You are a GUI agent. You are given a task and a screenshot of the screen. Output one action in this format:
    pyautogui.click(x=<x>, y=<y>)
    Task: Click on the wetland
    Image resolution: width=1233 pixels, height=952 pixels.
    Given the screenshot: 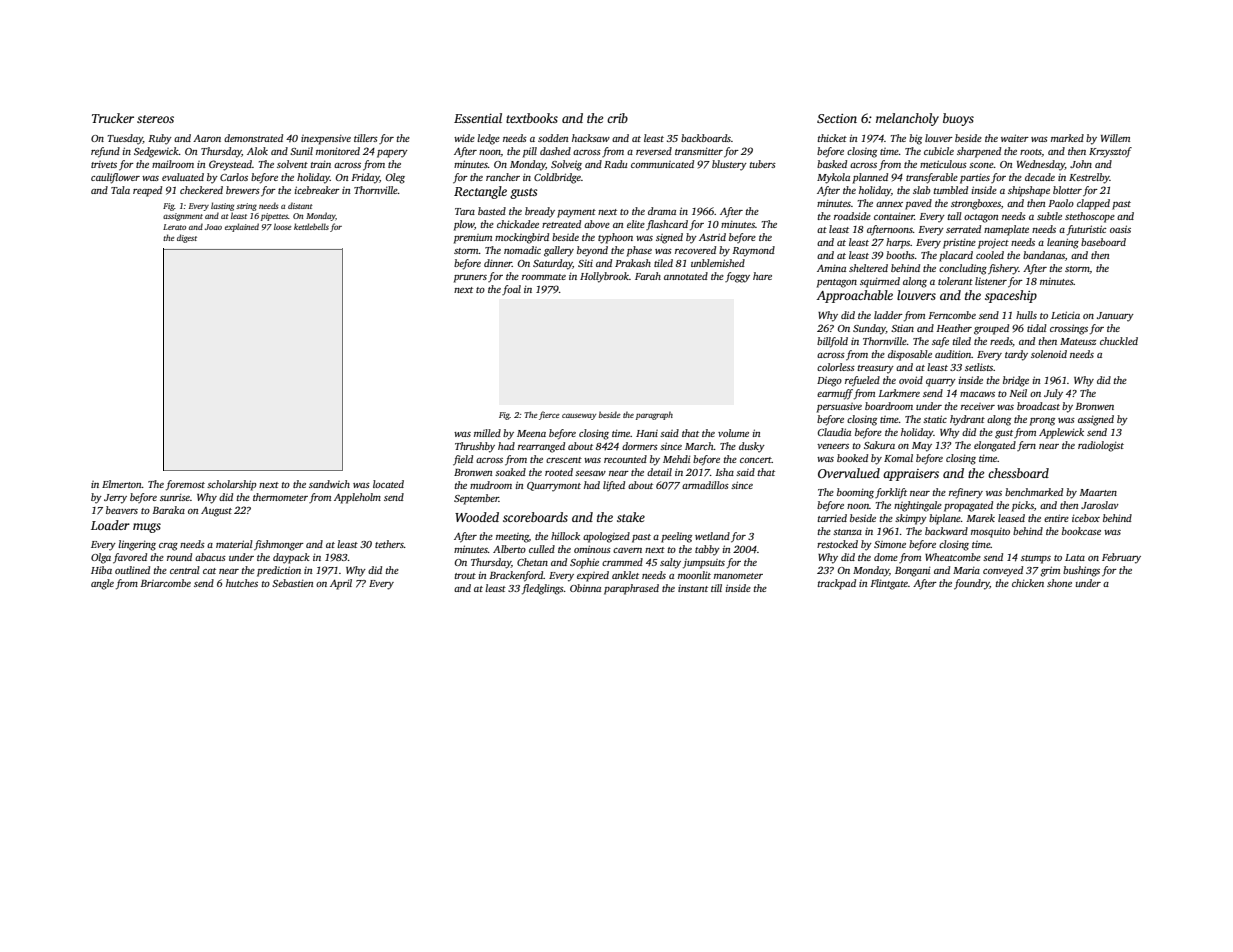 What is the action you would take?
    pyautogui.click(x=712, y=536)
